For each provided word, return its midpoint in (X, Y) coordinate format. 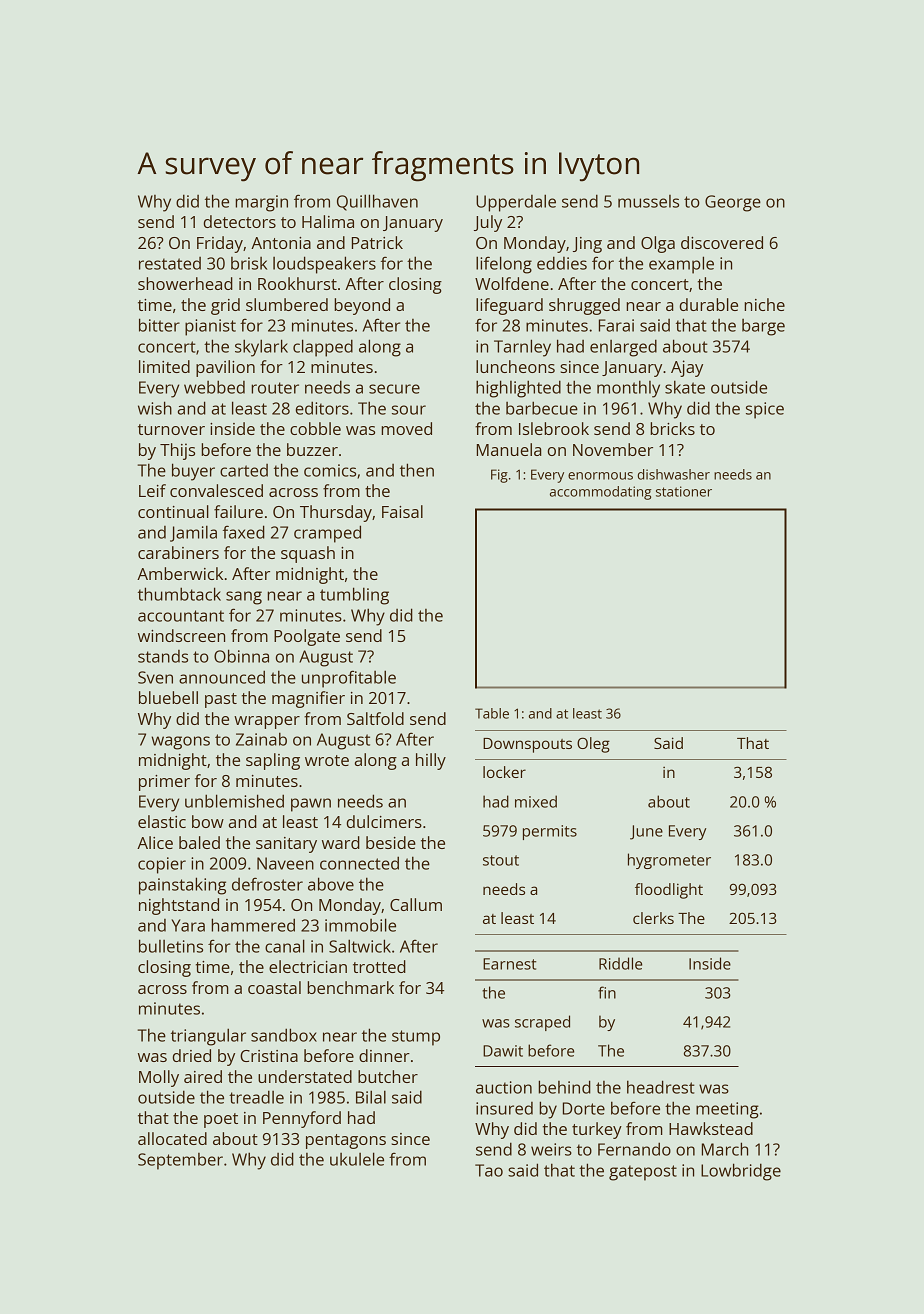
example (681, 265)
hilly (431, 761)
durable (708, 304)
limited (164, 366)
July (488, 223)
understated (305, 1076)
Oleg (593, 745)
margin (261, 203)
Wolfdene (512, 283)
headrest (661, 1087)
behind (564, 1087)
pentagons (346, 1141)
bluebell (168, 697)
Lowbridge (741, 1172)
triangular (208, 1037)
